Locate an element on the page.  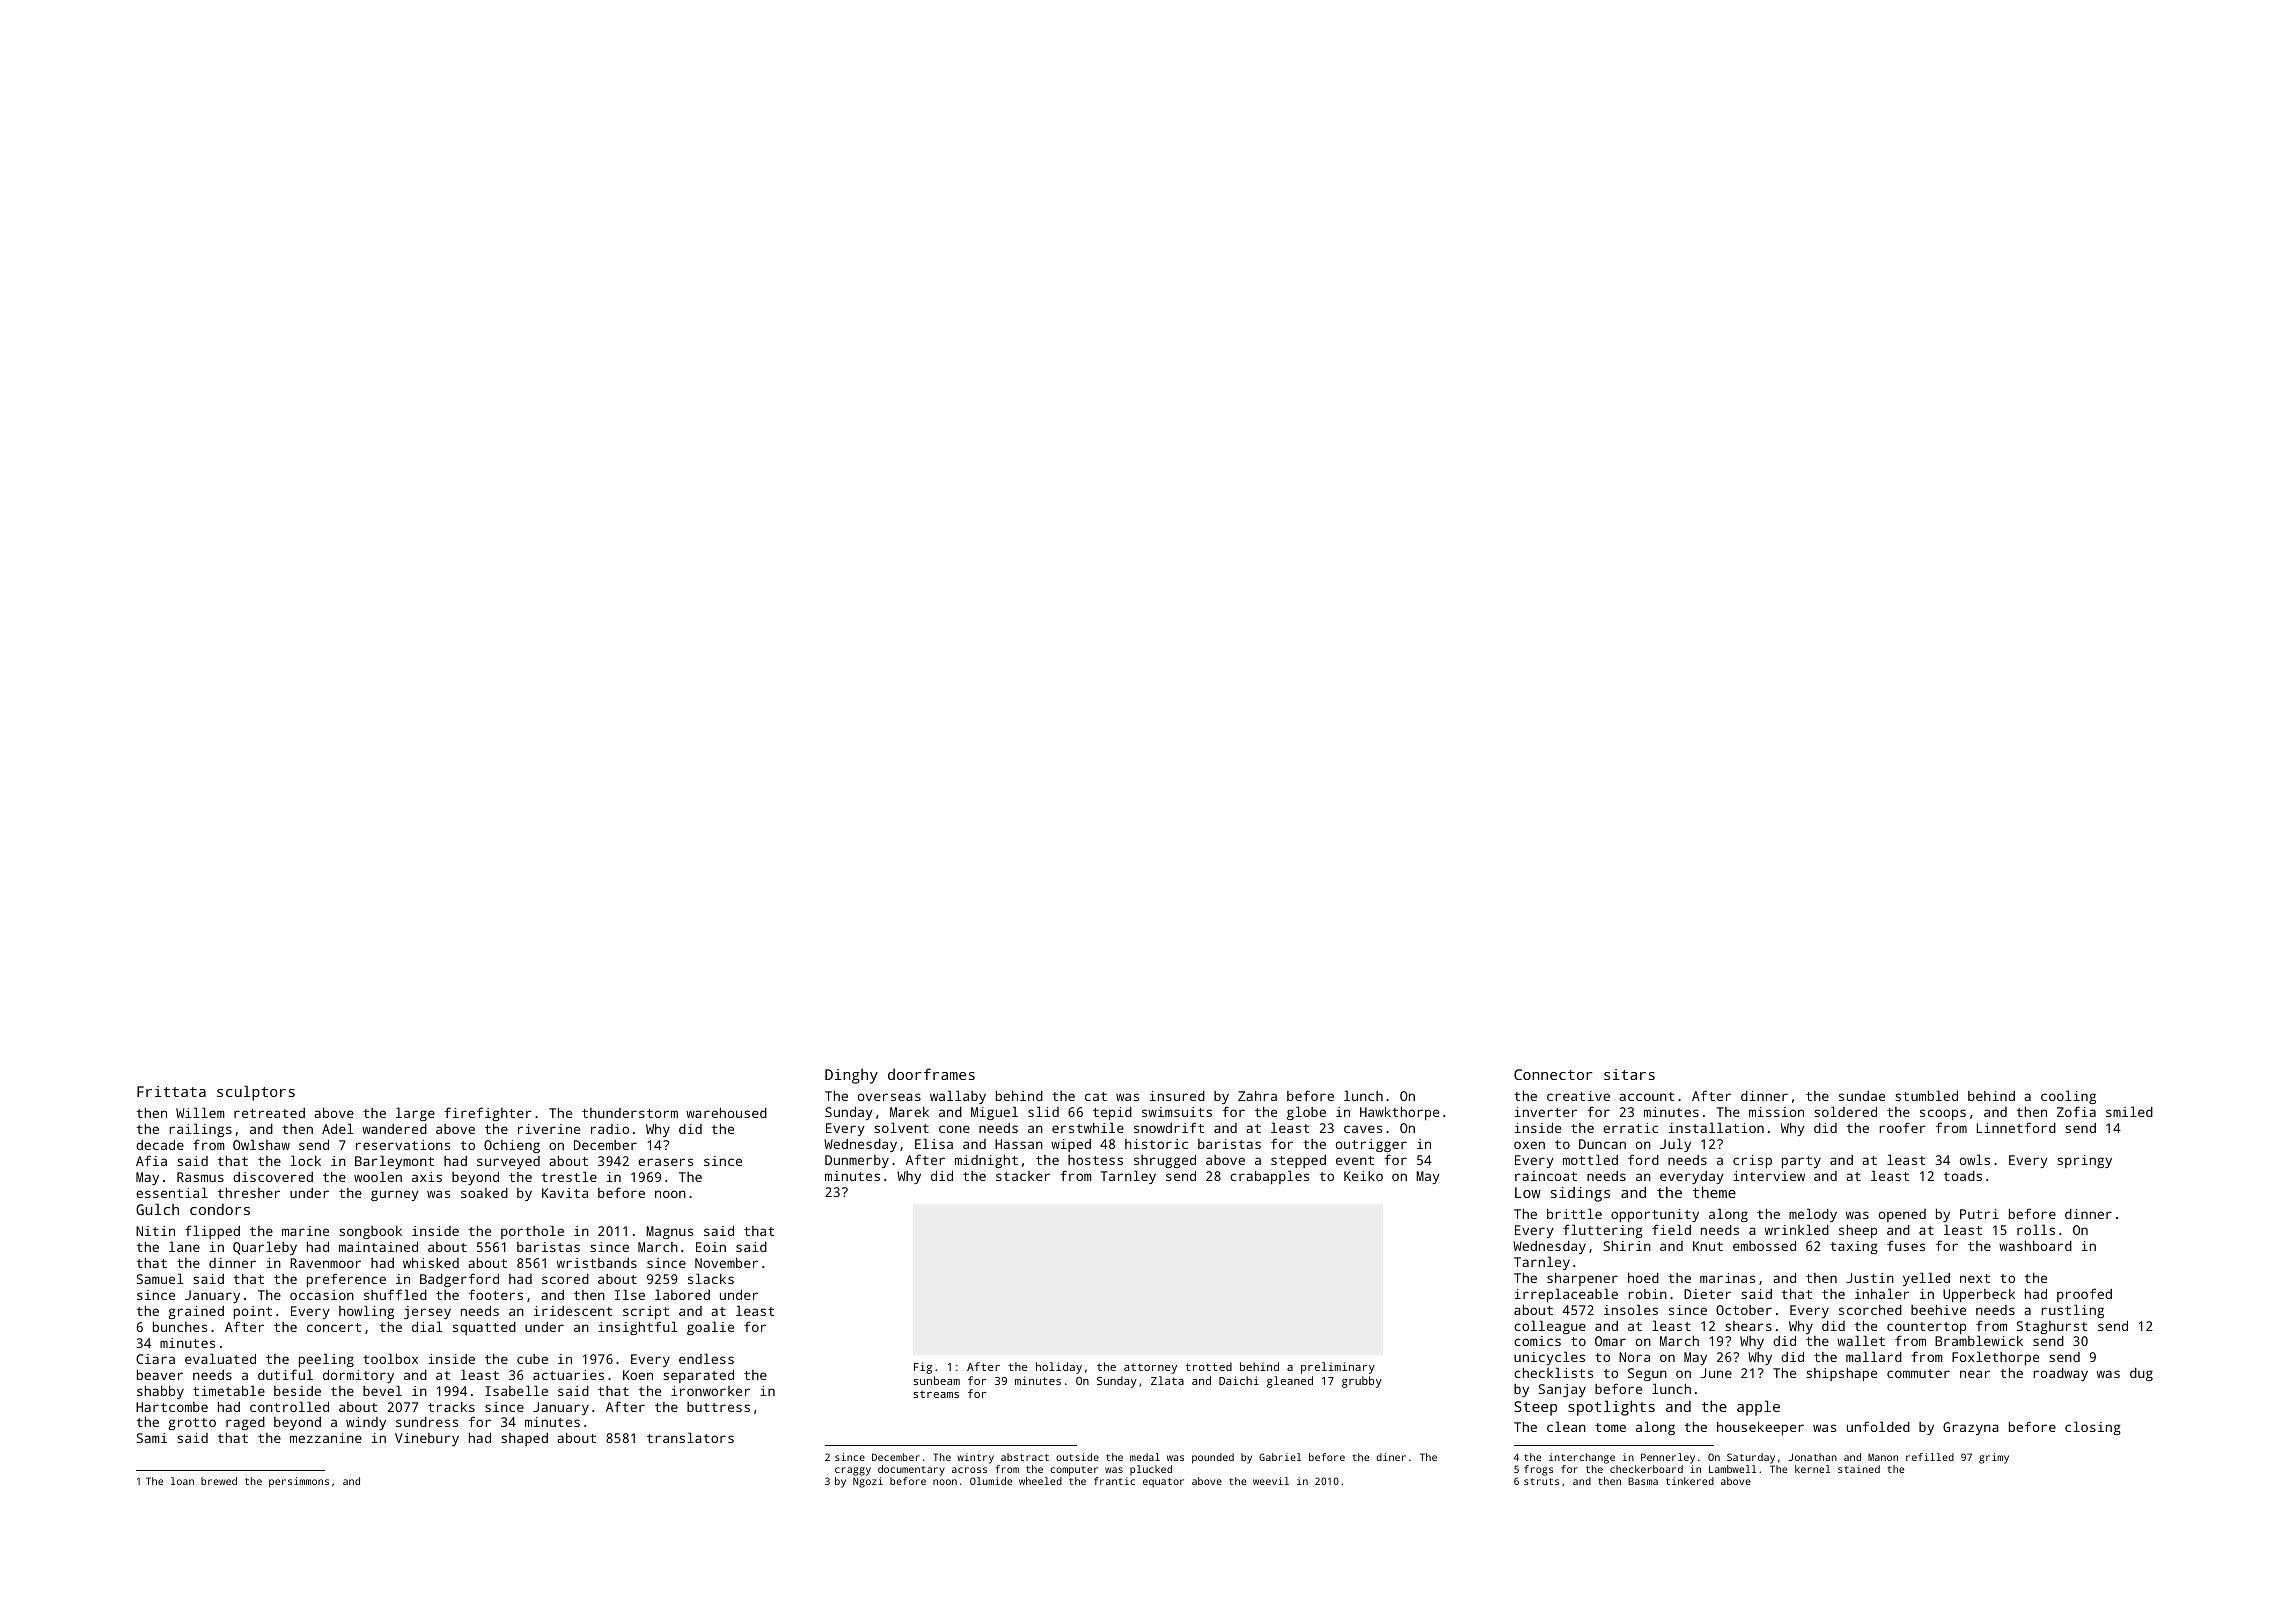
Nora is located at coordinates (1634, 1357).
